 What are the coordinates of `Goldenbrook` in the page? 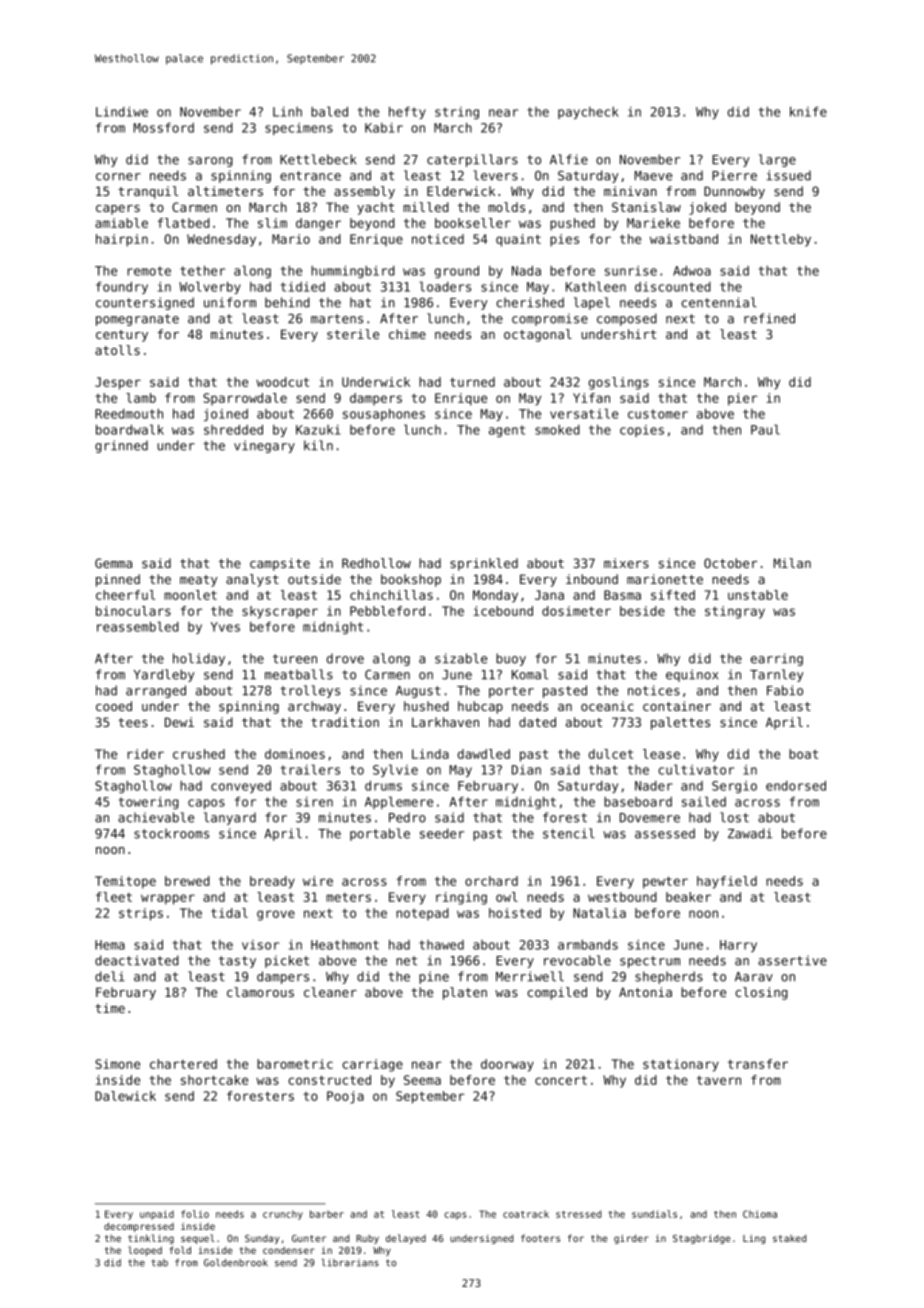 It's located at (236, 1263).
